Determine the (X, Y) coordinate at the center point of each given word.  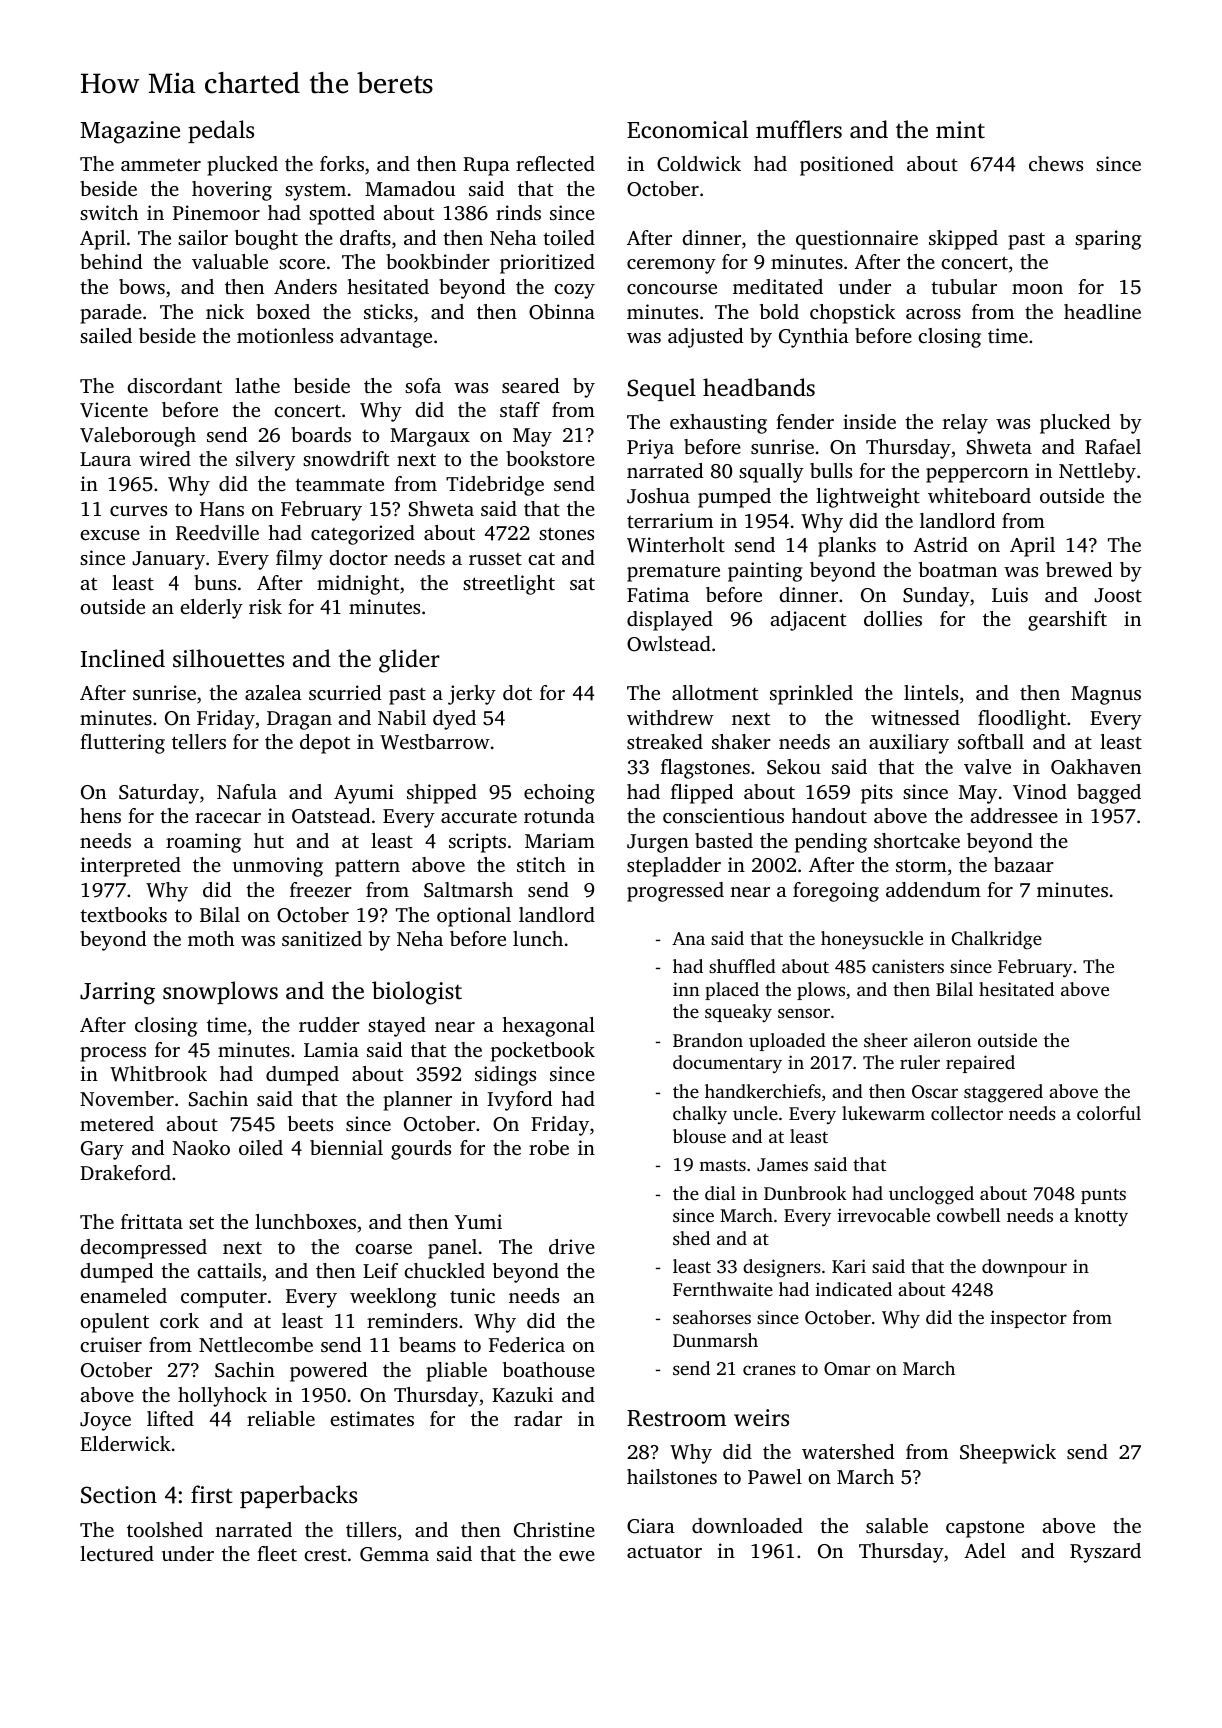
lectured (117, 1553)
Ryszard (1105, 1553)
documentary (727, 1064)
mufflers (799, 129)
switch (109, 212)
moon (1037, 289)
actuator (664, 1552)
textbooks (123, 914)
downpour (1024, 1268)
